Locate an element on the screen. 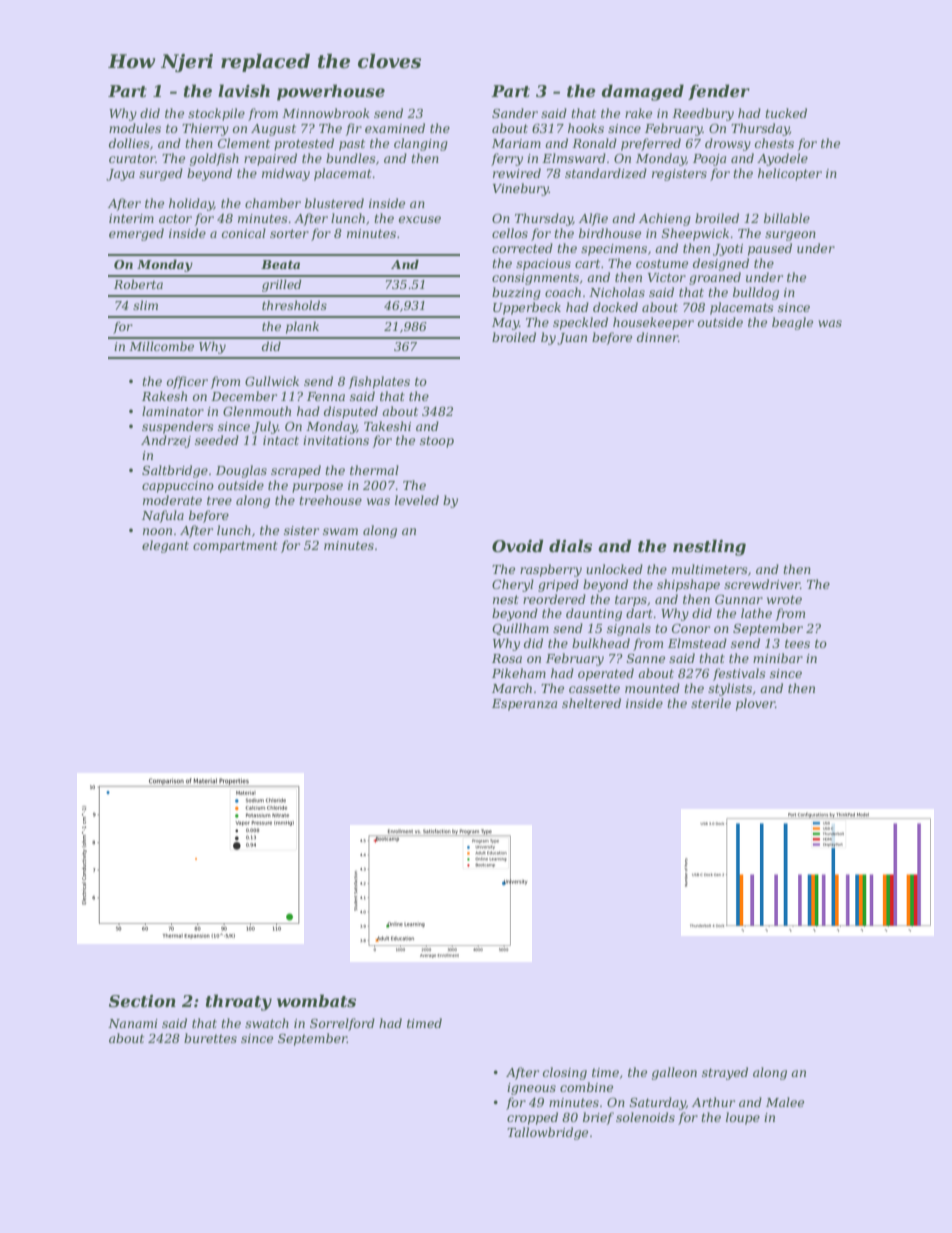 This screenshot has height=1233, width=952. Esperanza is located at coordinates (524, 705).
